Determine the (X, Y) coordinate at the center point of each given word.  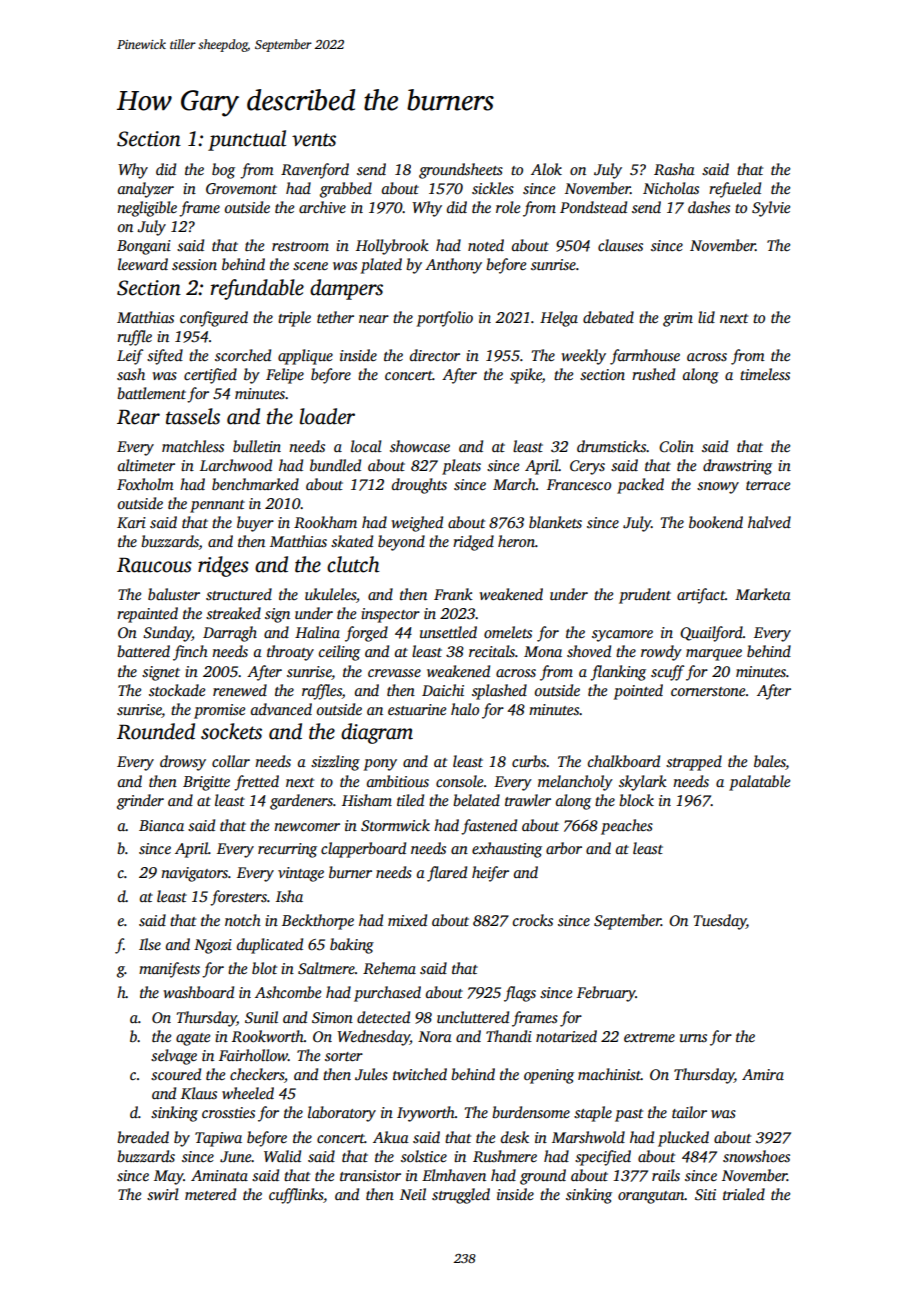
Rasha (674, 169)
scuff (667, 673)
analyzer (146, 190)
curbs (529, 761)
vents (314, 140)
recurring (287, 850)
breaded (143, 1137)
